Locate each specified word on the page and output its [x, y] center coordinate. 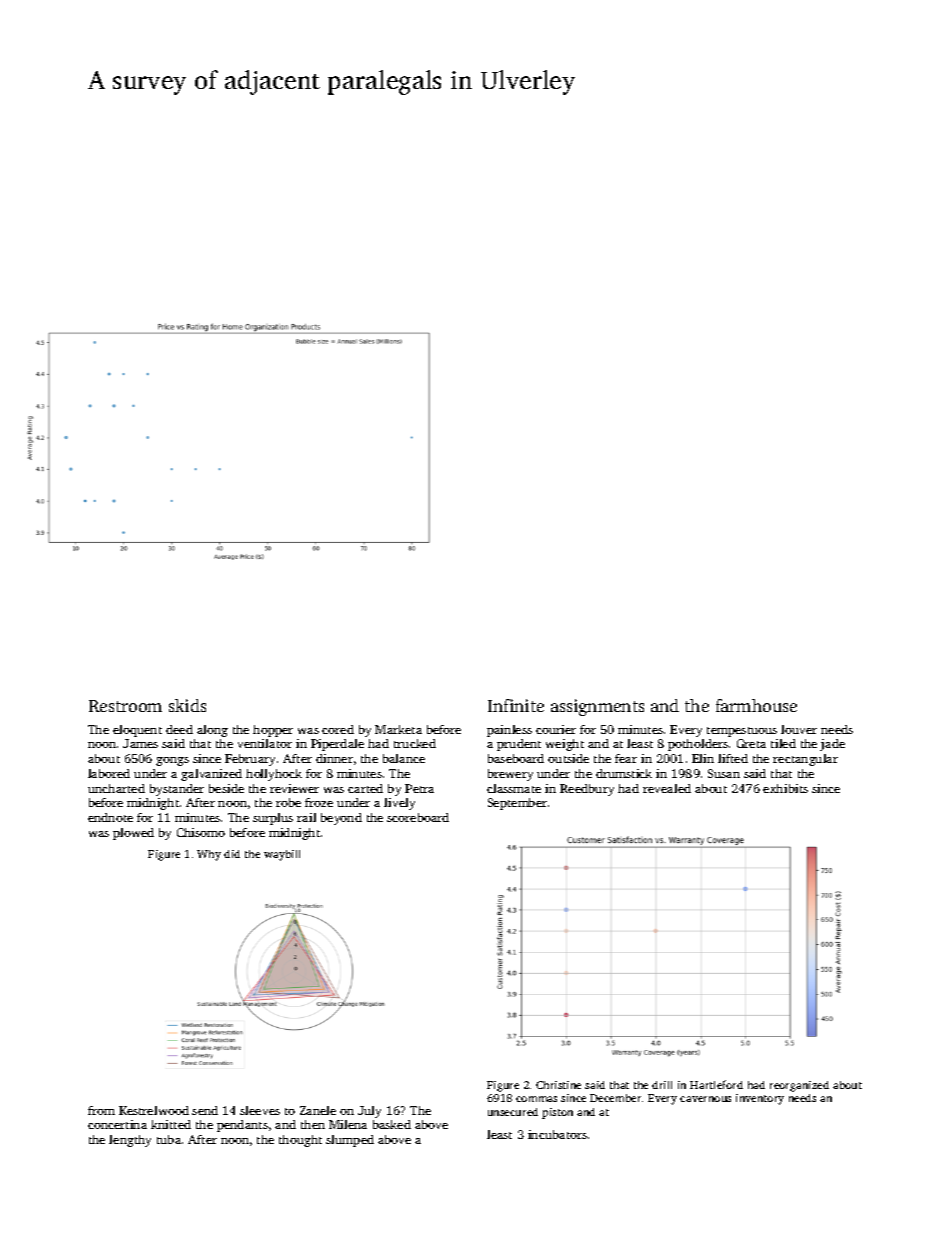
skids [187, 705]
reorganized [799, 1086]
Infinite [516, 705]
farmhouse [756, 705]
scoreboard [418, 817]
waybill [282, 855]
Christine [558, 1085]
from [101, 1110]
